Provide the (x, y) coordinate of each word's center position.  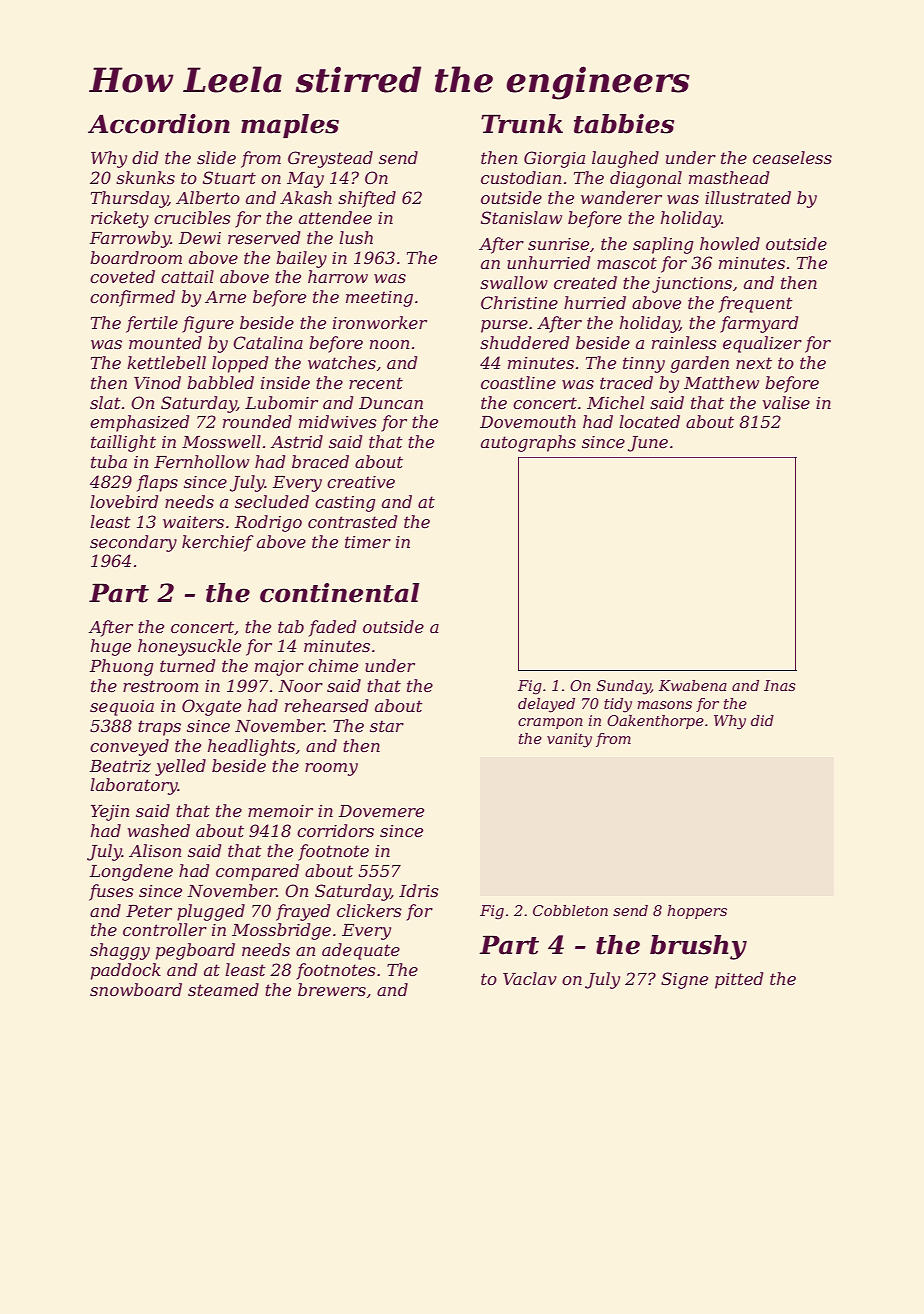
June (648, 444)
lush (356, 237)
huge (111, 647)
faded (332, 628)
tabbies (624, 124)
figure (208, 324)
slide (216, 157)
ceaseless (792, 157)
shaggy (120, 951)
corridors (335, 830)
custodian (521, 177)
